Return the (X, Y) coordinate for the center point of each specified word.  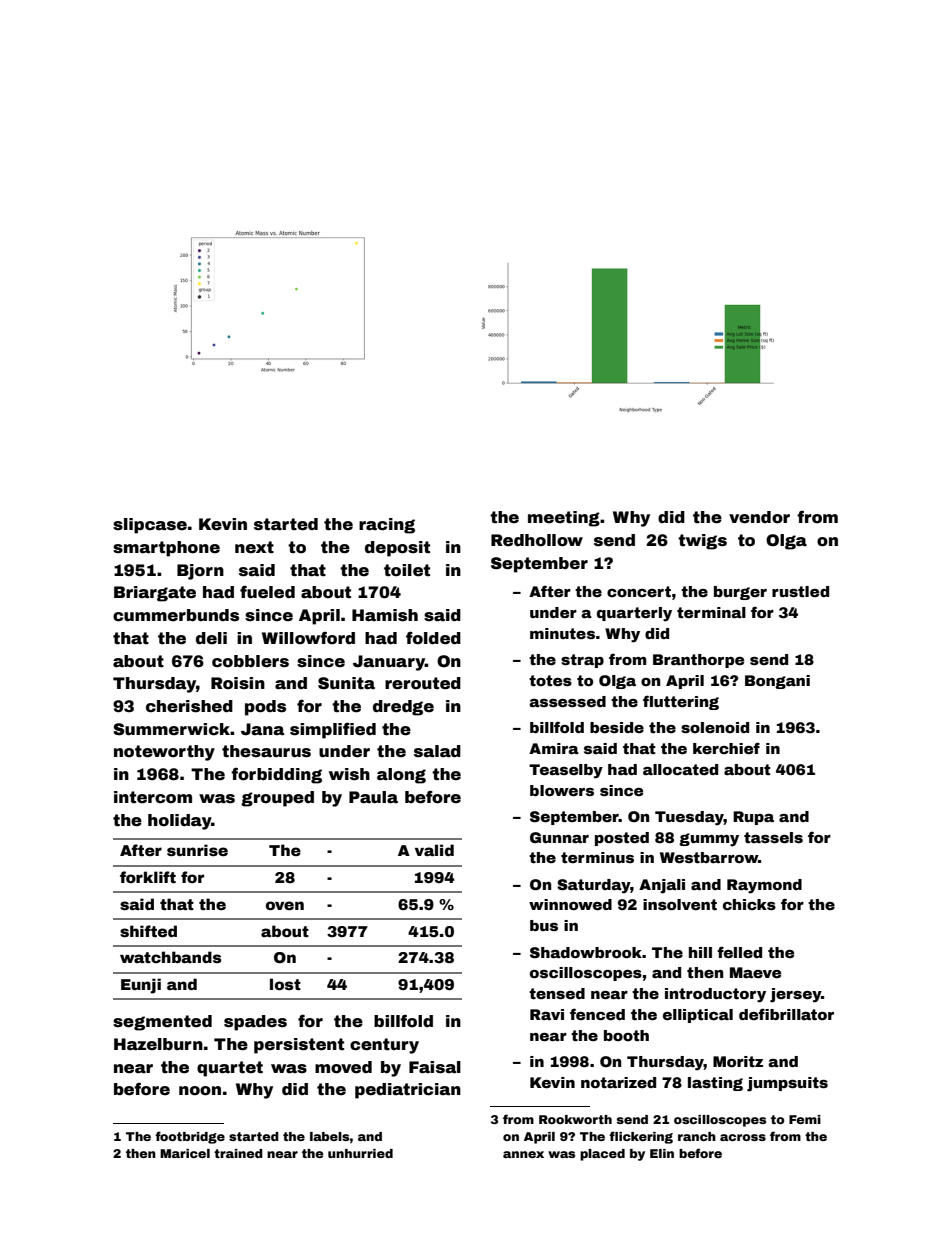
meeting (564, 519)
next (254, 547)
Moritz (738, 1061)
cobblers (250, 661)
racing (387, 526)
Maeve (755, 972)
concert (639, 591)
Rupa (753, 818)
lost (285, 984)
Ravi (547, 1014)
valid (434, 850)
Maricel (185, 1153)
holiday (180, 822)
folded (433, 638)
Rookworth (575, 1119)
